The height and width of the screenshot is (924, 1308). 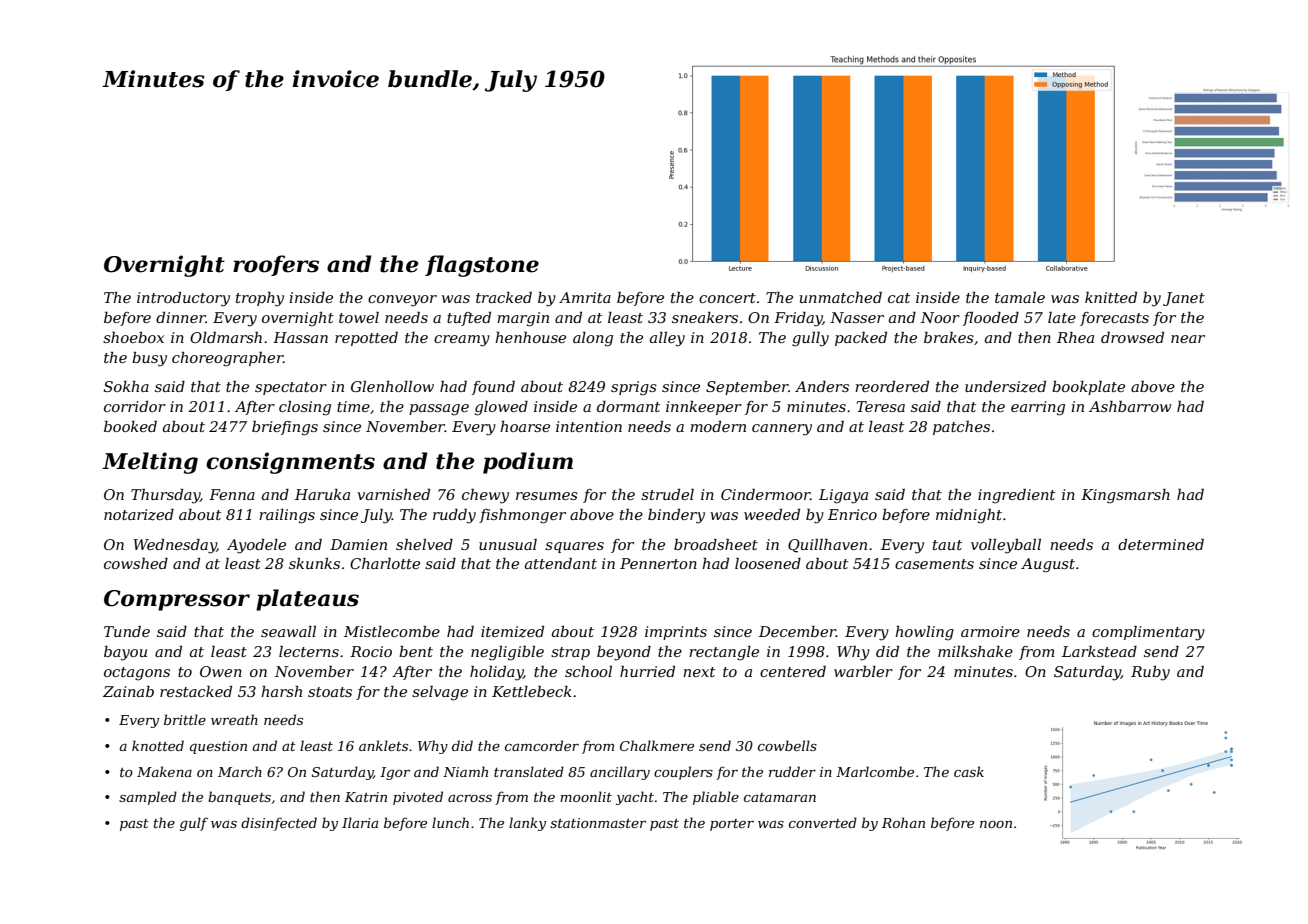 I want to click on roofers, so click(x=276, y=265).
